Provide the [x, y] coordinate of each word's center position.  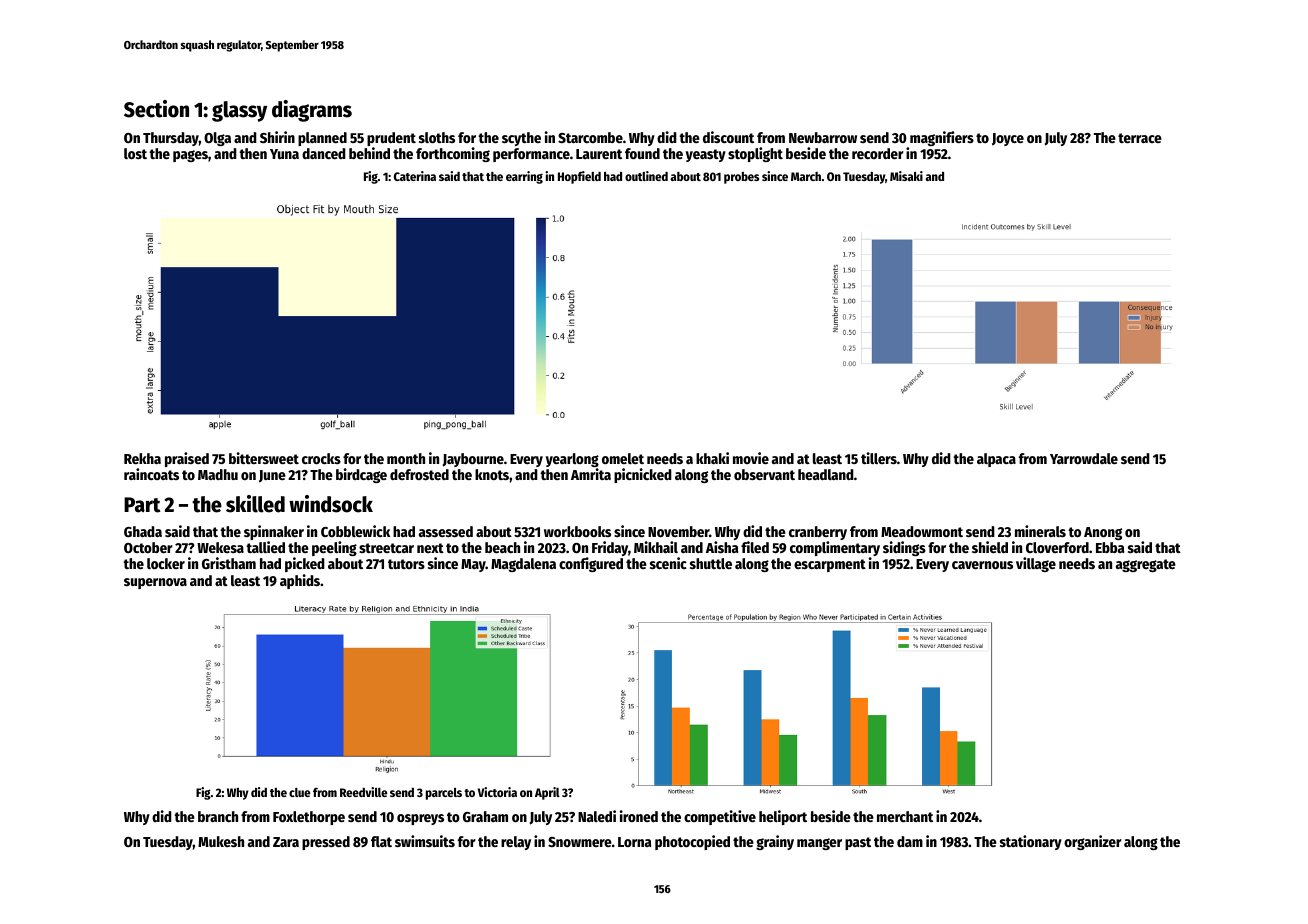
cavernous [982, 565]
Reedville [363, 792]
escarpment [830, 565]
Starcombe [590, 137]
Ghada [143, 531]
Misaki [906, 176]
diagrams [312, 111]
